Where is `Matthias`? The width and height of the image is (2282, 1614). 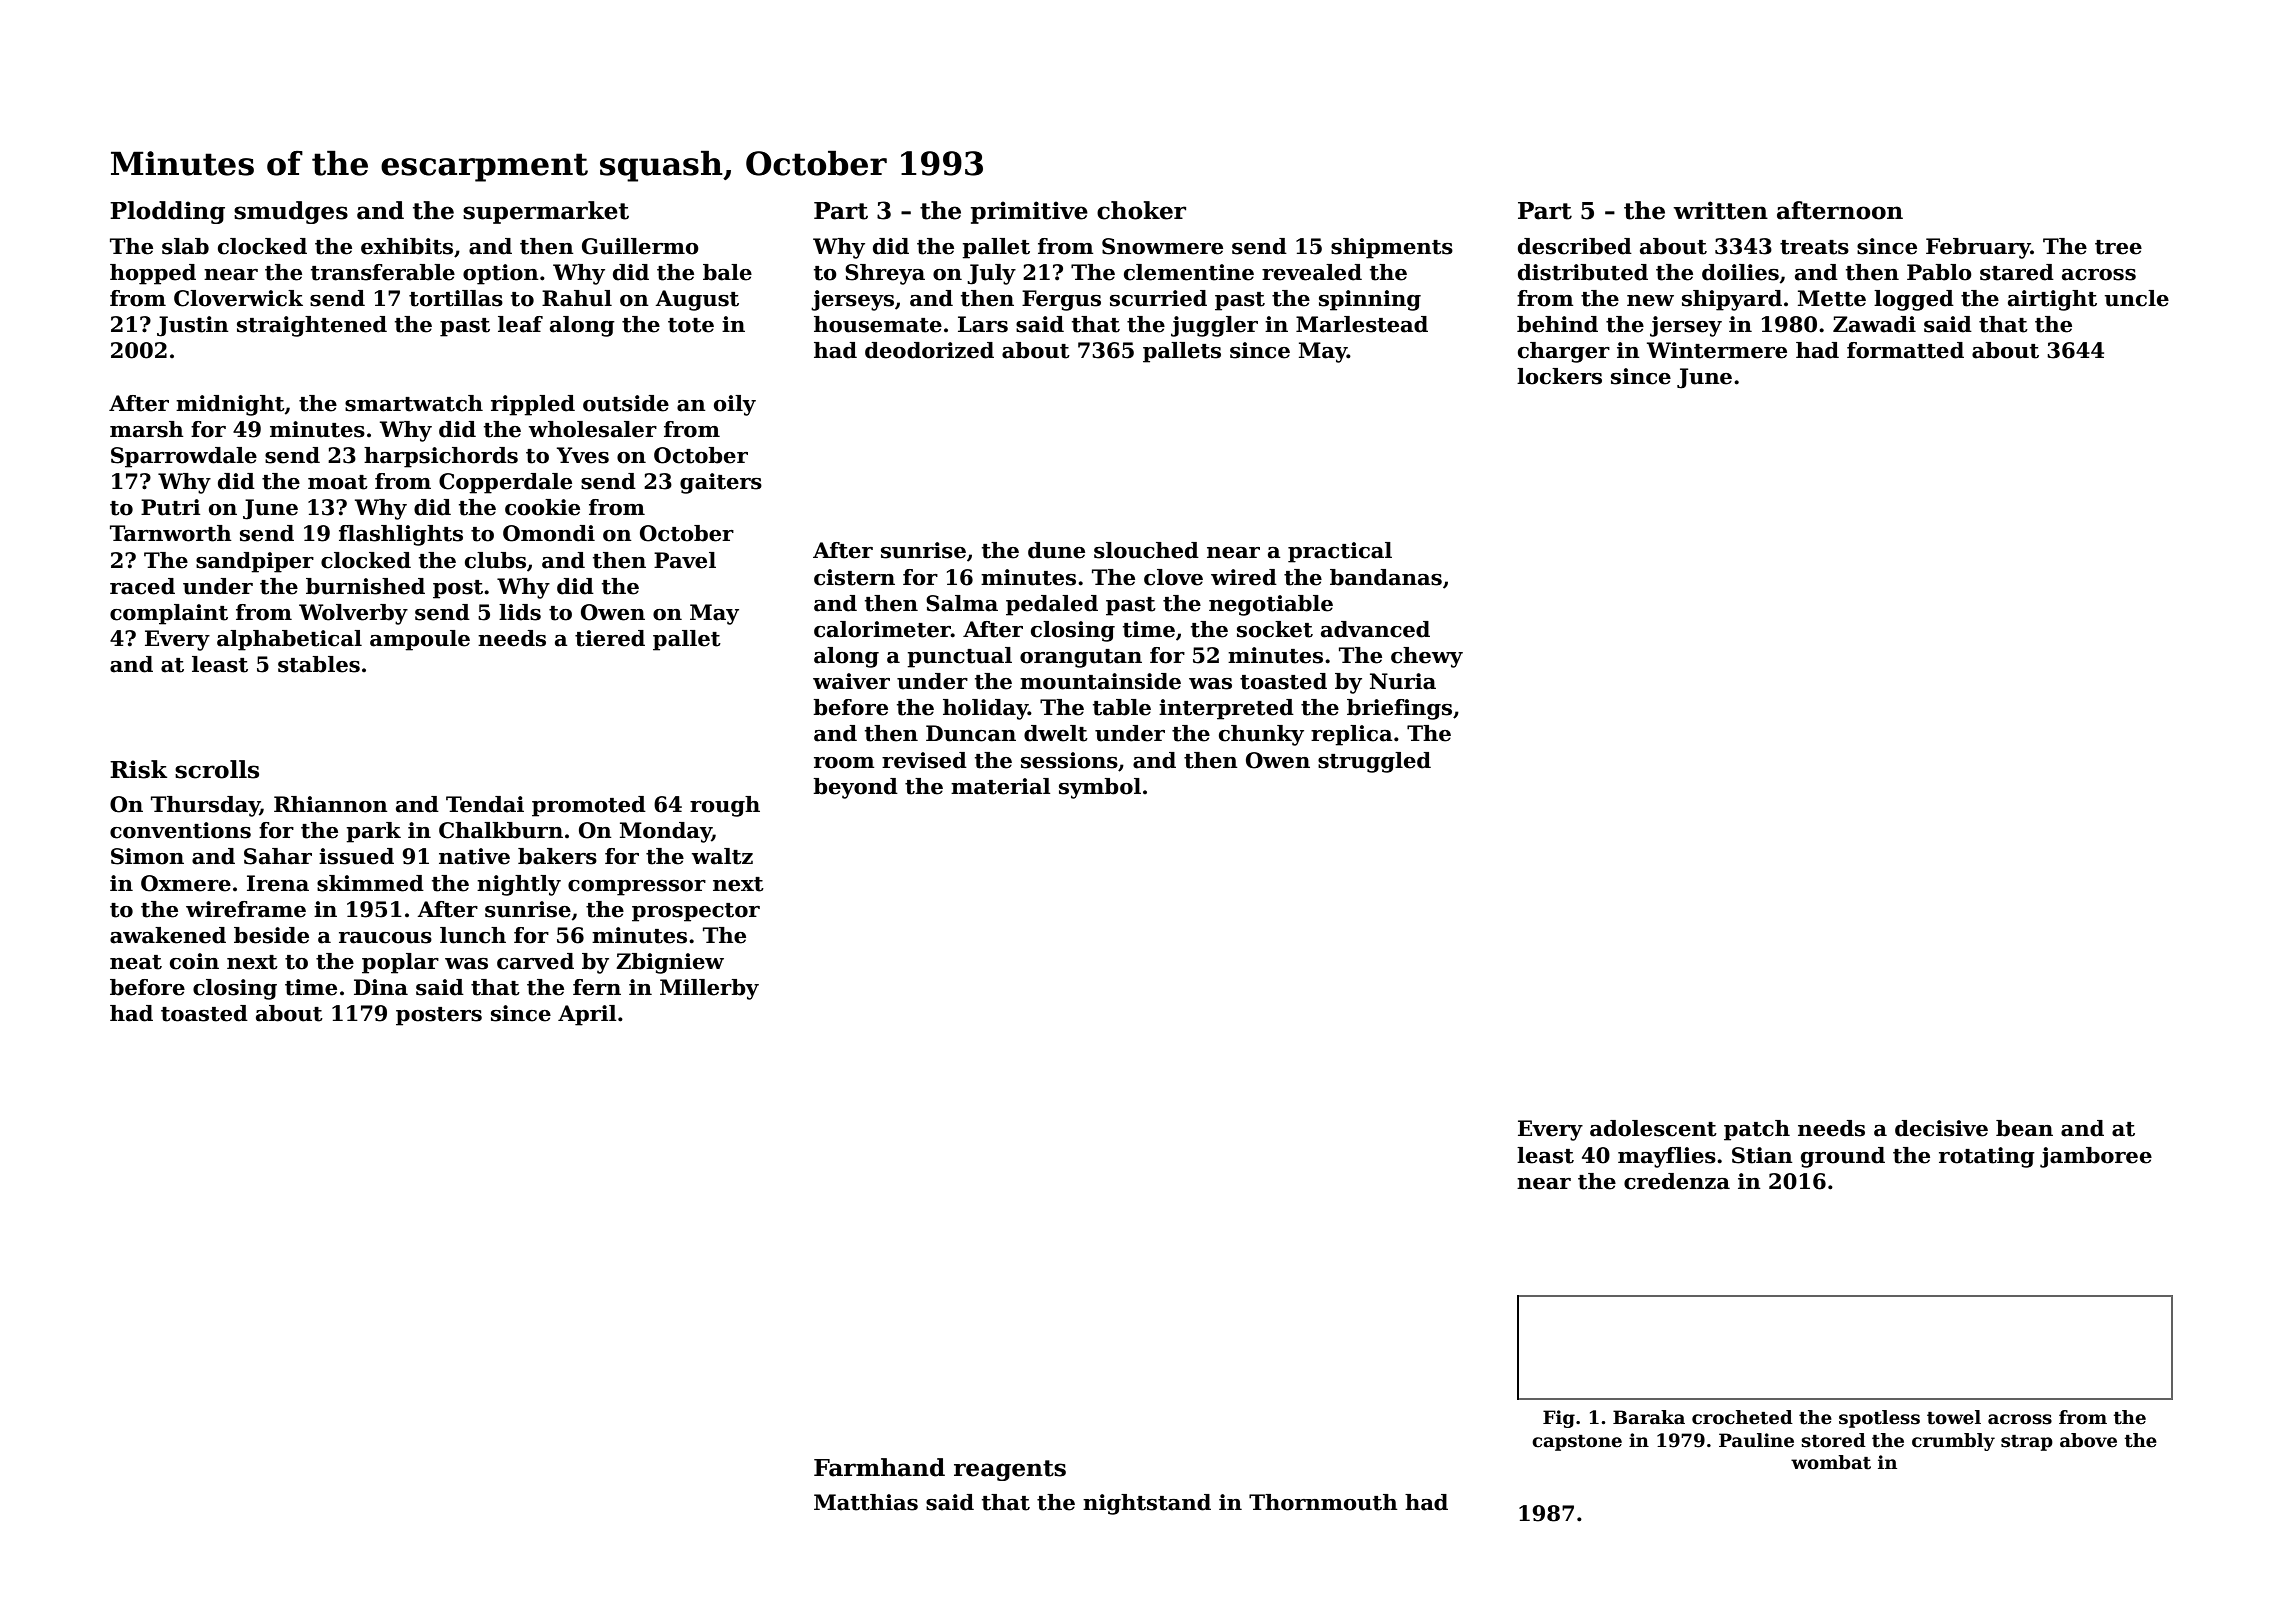 Matthias is located at coordinates (866, 1502).
